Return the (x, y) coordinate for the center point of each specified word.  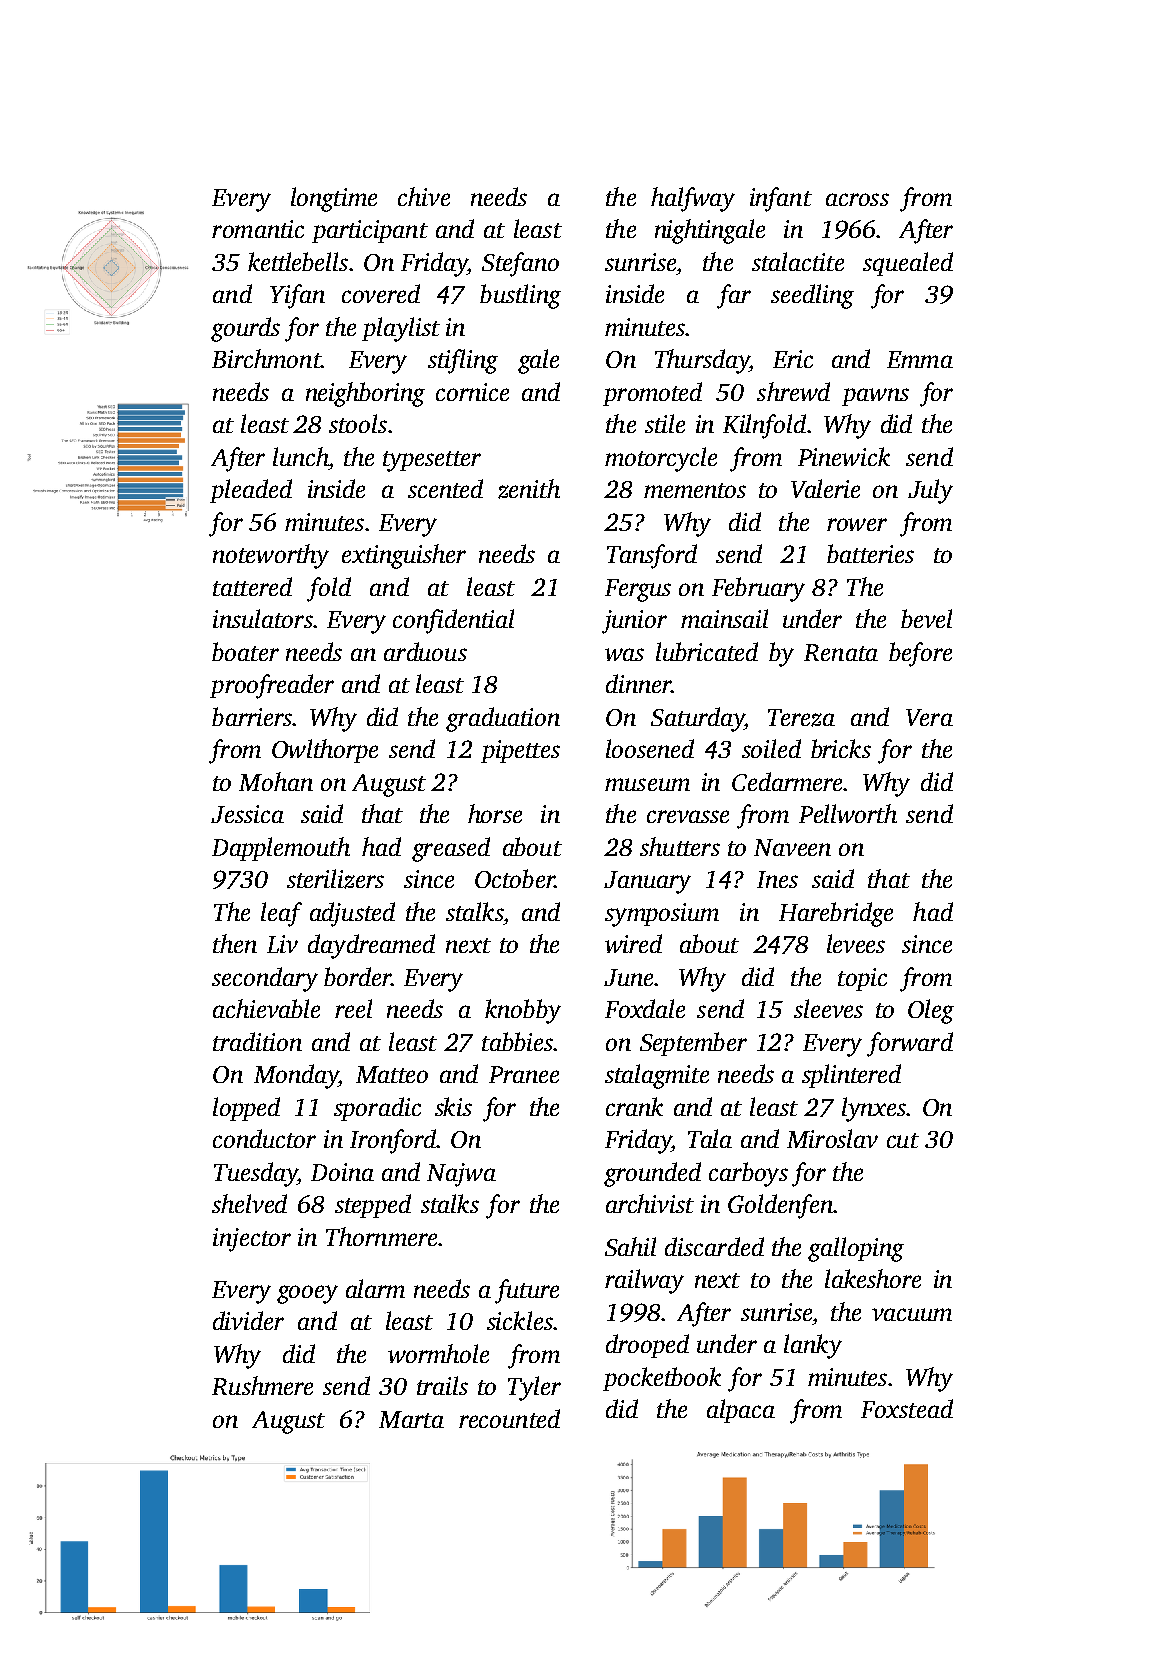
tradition (257, 1041)
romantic (258, 229)
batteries (870, 553)
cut (903, 1140)
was (624, 654)
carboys (748, 1174)
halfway (693, 199)
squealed (908, 264)
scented (445, 488)
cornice (472, 392)
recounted (509, 1418)
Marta (411, 1419)
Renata (841, 652)
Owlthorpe (325, 751)
